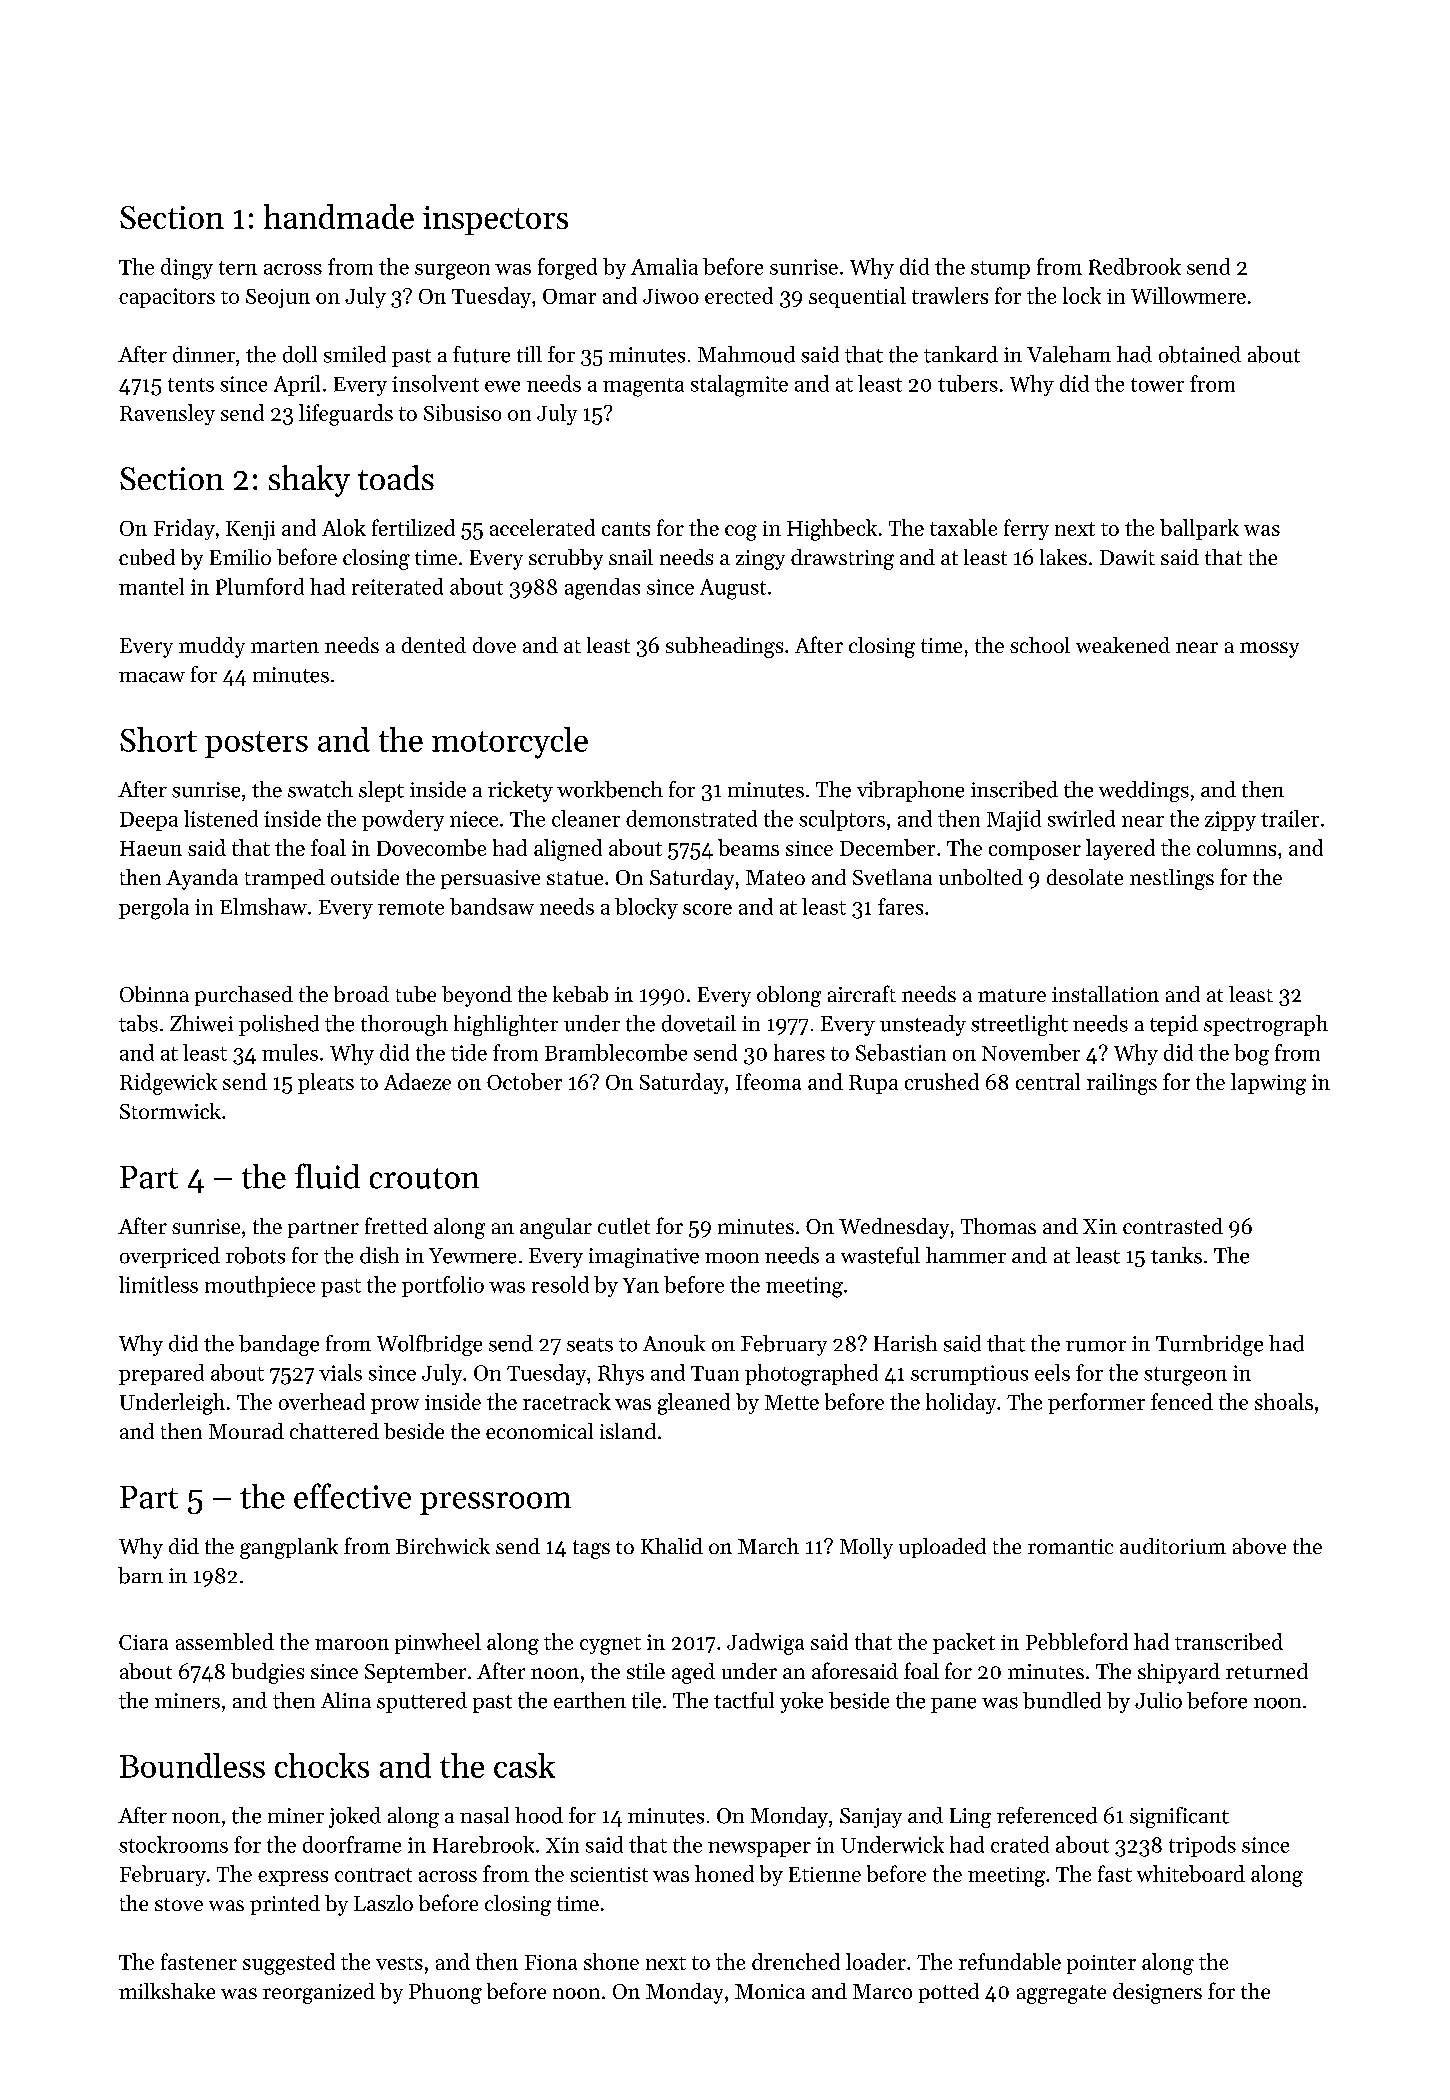 The height and width of the document is (2100, 1450). What do you see at coordinates (255, 1255) in the document?
I see `robots` at bounding box center [255, 1255].
